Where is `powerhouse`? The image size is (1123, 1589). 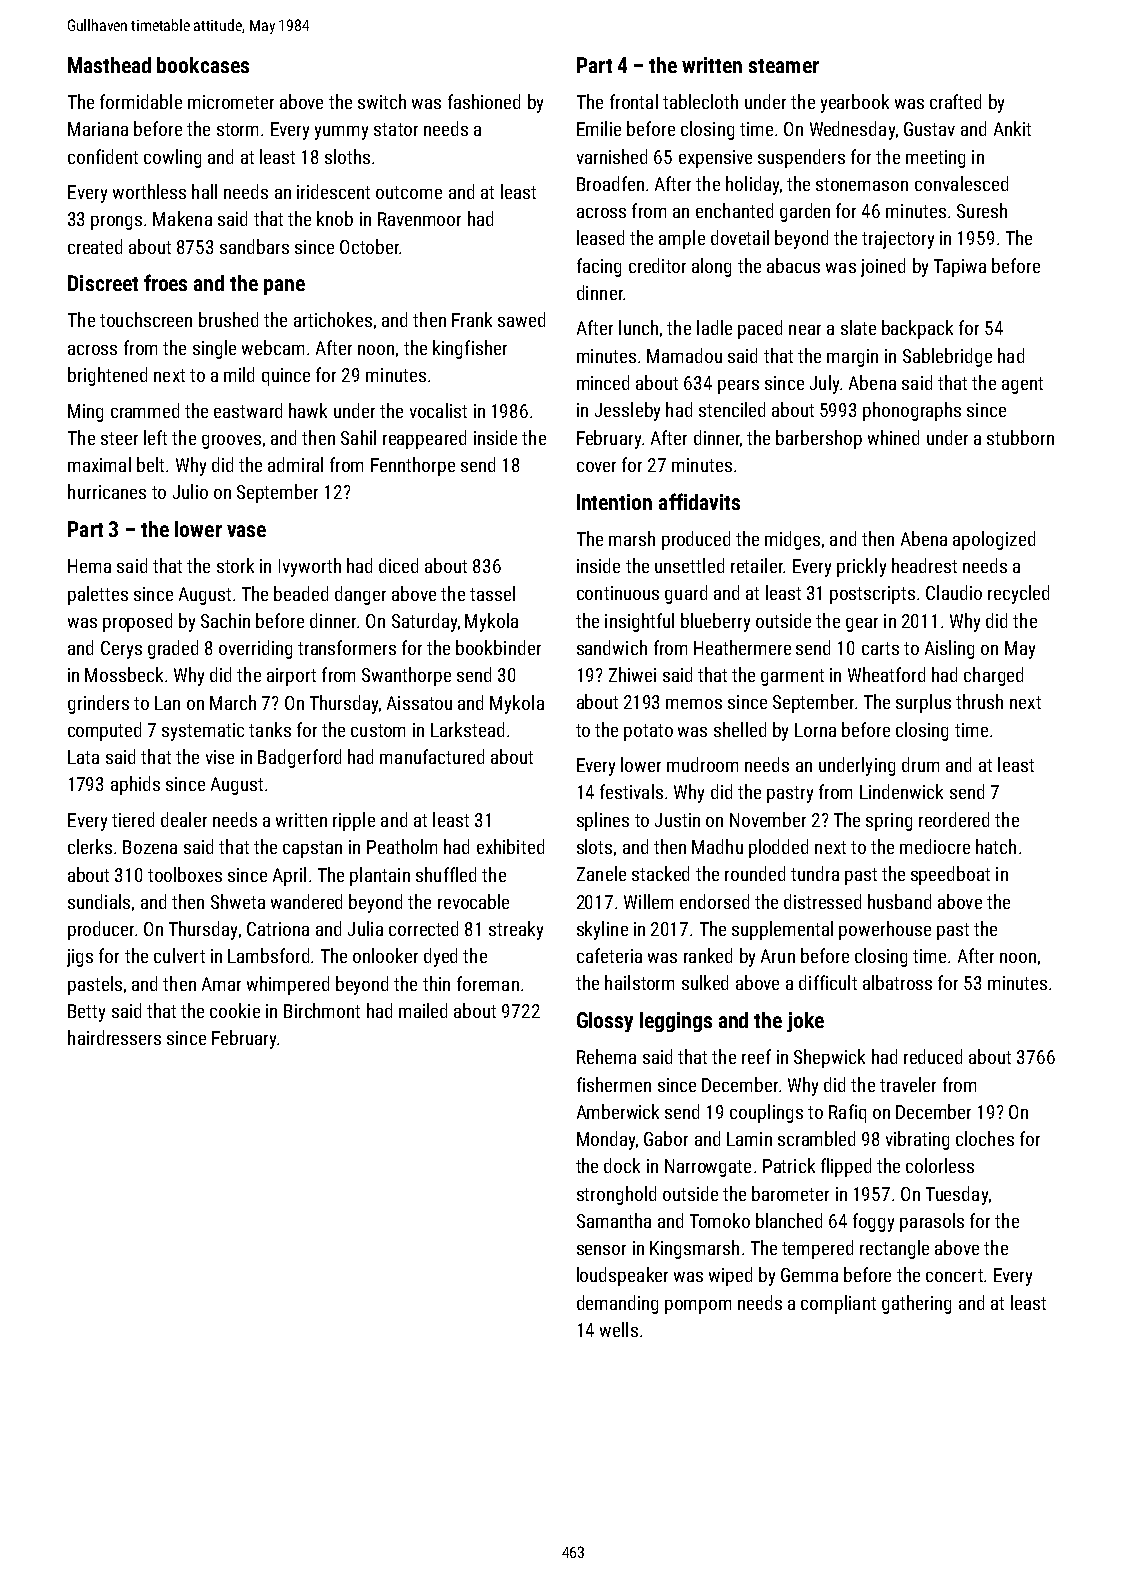 powerhouse is located at coordinates (885, 930).
